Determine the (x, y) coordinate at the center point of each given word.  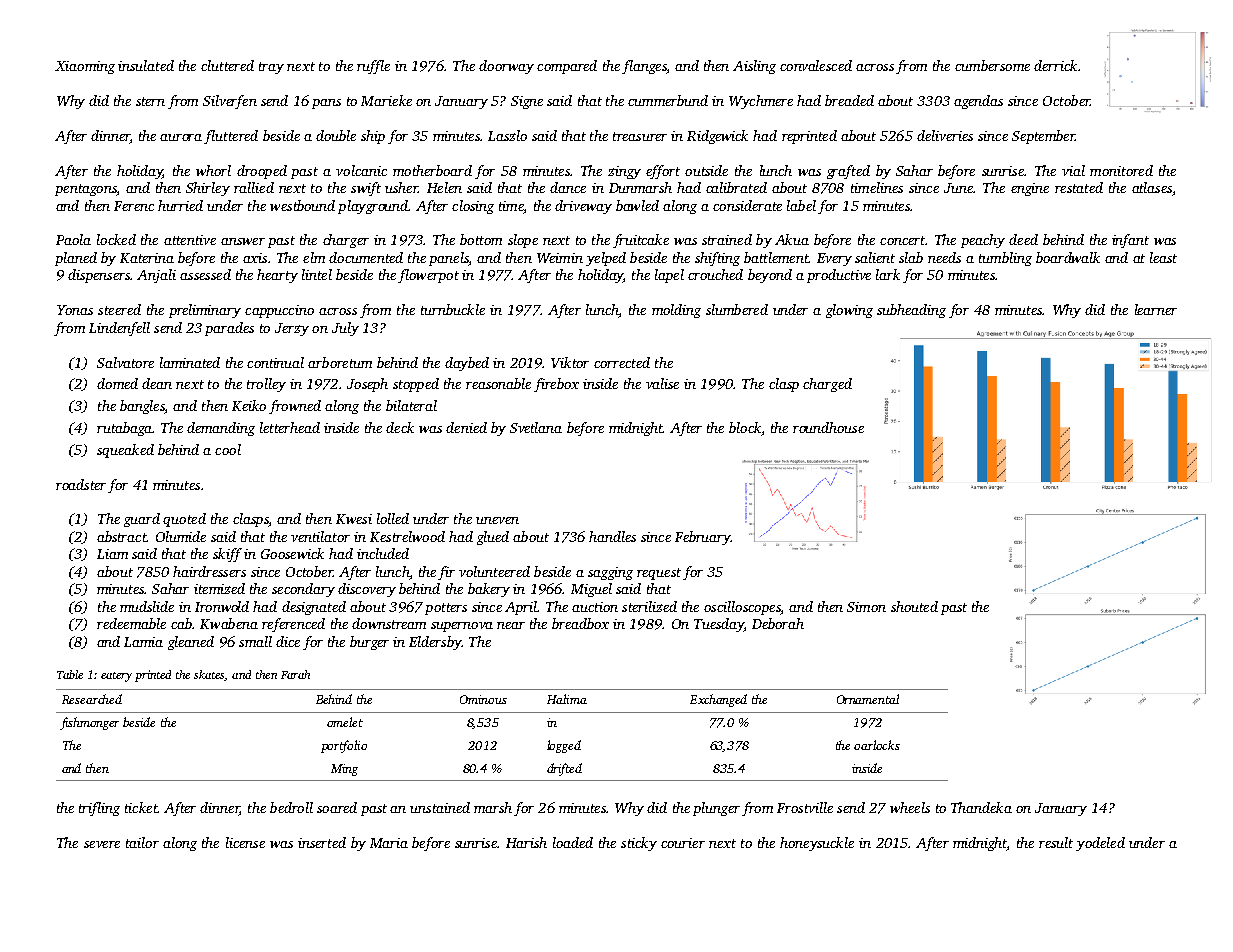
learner (1156, 309)
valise (662, 383)
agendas (978, 102)
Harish (526, 842)
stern (150, 101)
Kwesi (354, 519)
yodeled (1100, 844)
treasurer (640, 136)
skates (209, 675)
